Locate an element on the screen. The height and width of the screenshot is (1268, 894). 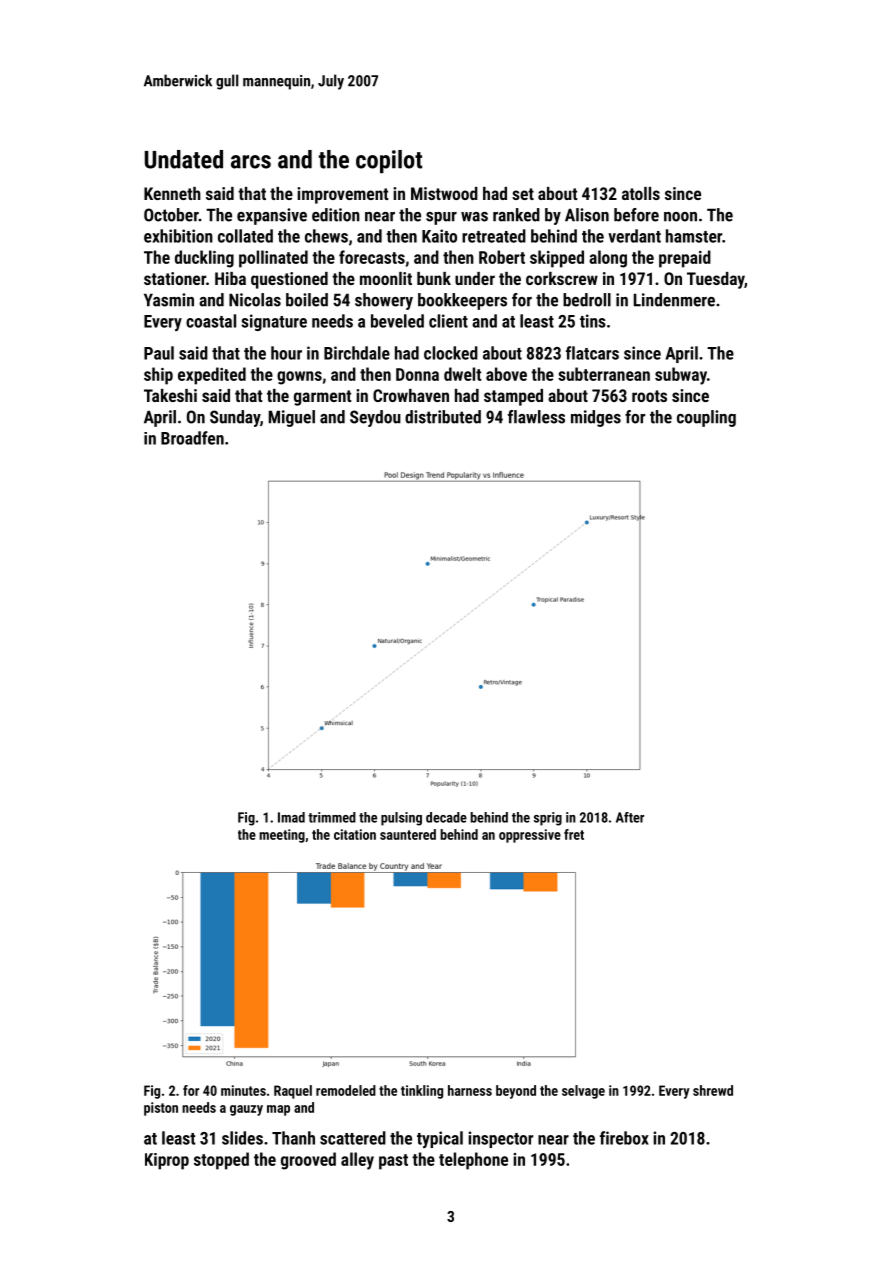
midges is located at coordinates (596, 418).
